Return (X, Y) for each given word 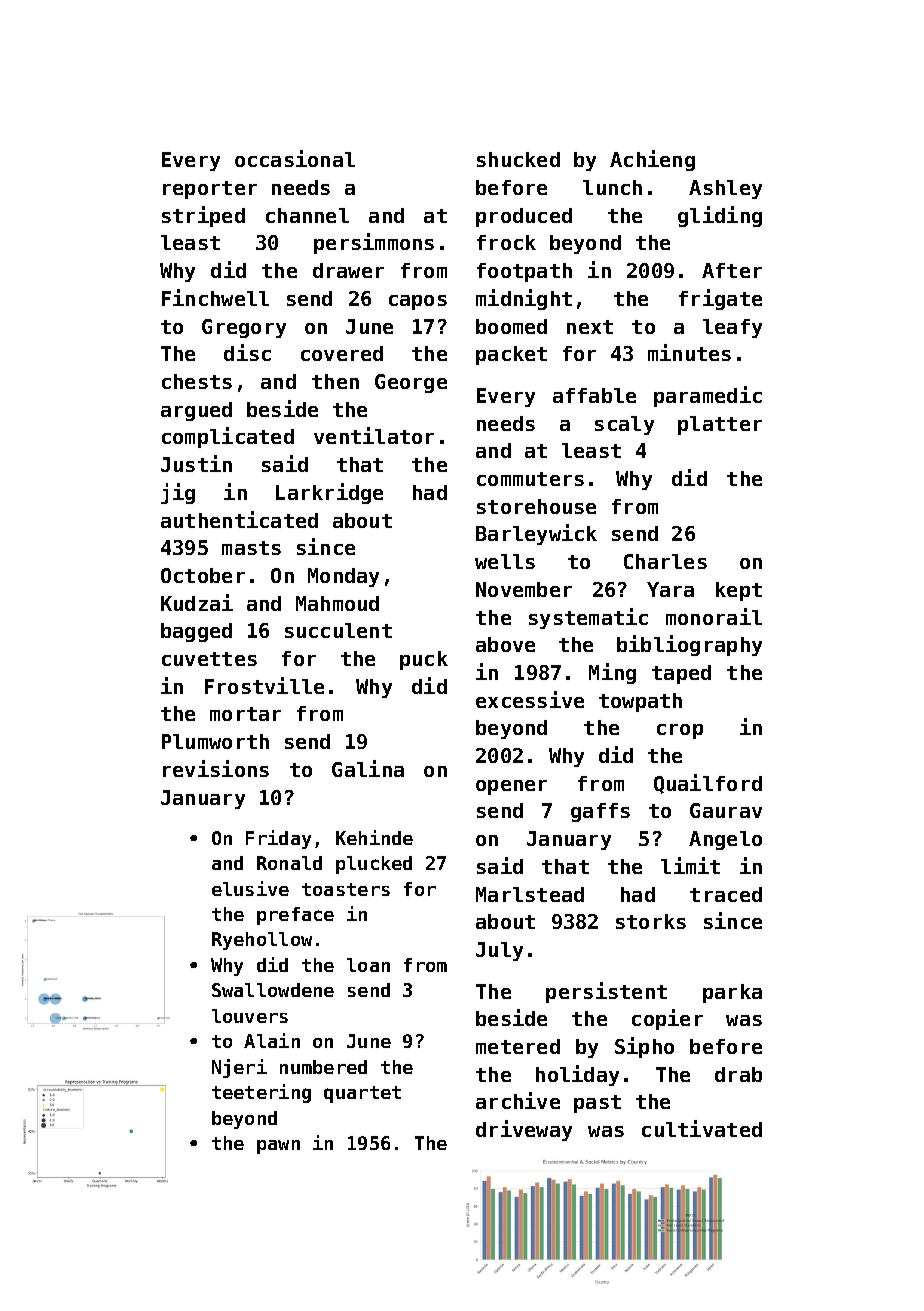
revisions (216, 768)
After (732, 270)
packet (511, 355)
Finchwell (215, 297)
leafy (732, 328)
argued (196, 411)
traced (726, 894)
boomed (511, 326)
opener (511, 787)
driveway (524, 1130)
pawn (278, 1147)
